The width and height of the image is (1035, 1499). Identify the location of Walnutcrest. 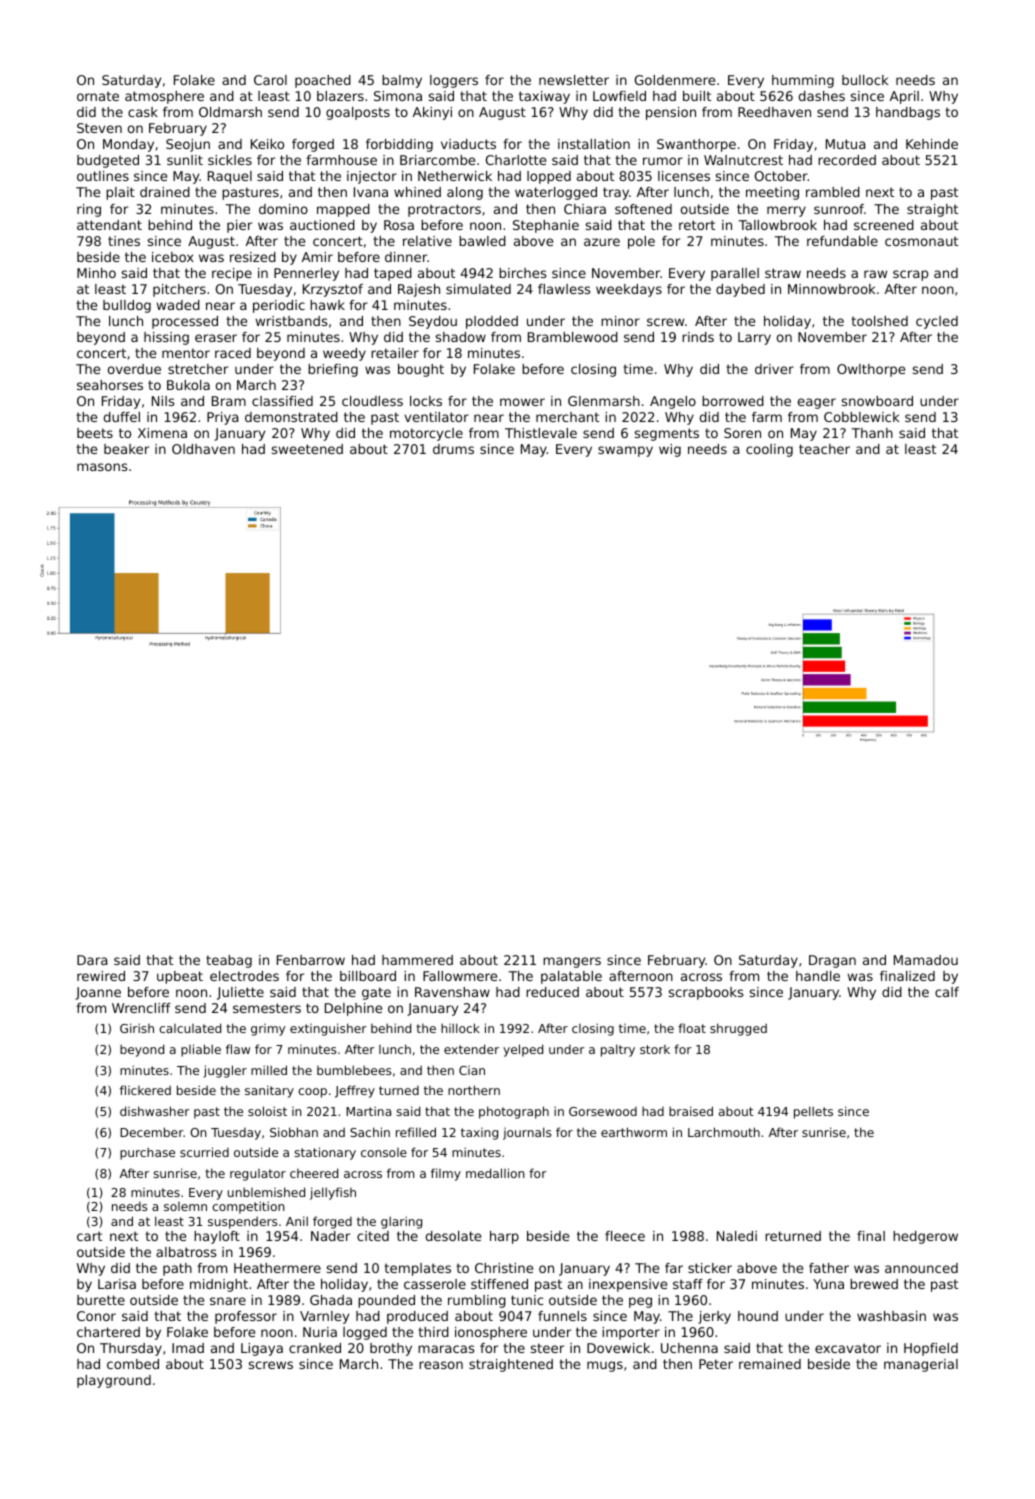
(743, 160).
